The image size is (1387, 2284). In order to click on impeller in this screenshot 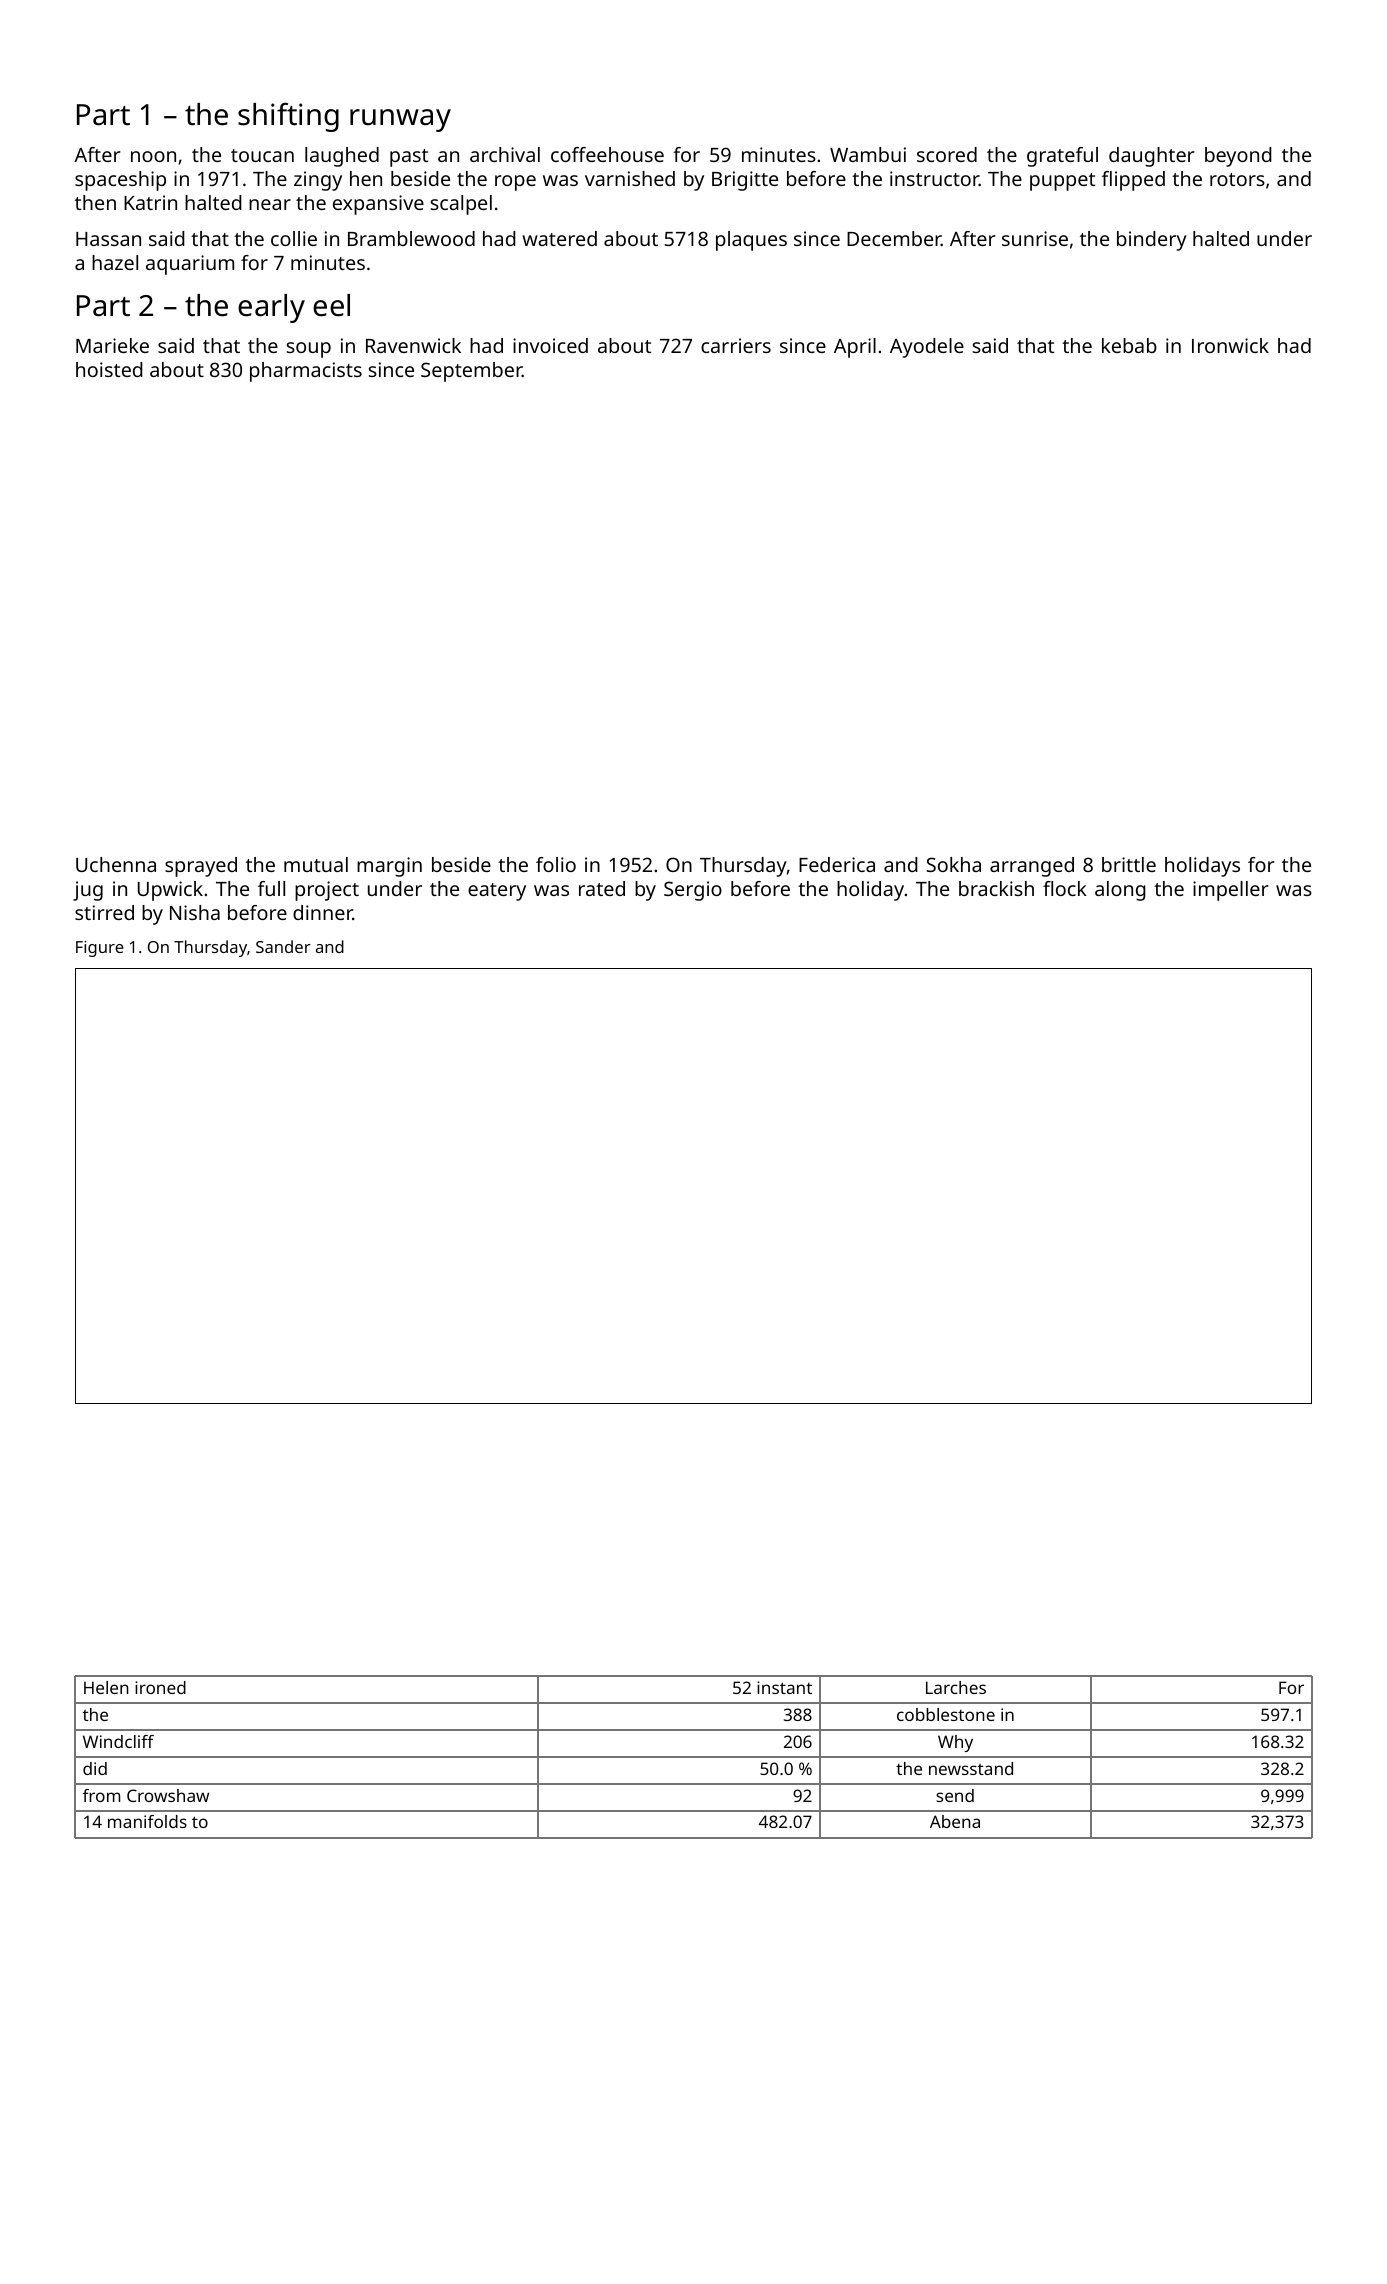, I will do `click(1231, 891)`.
